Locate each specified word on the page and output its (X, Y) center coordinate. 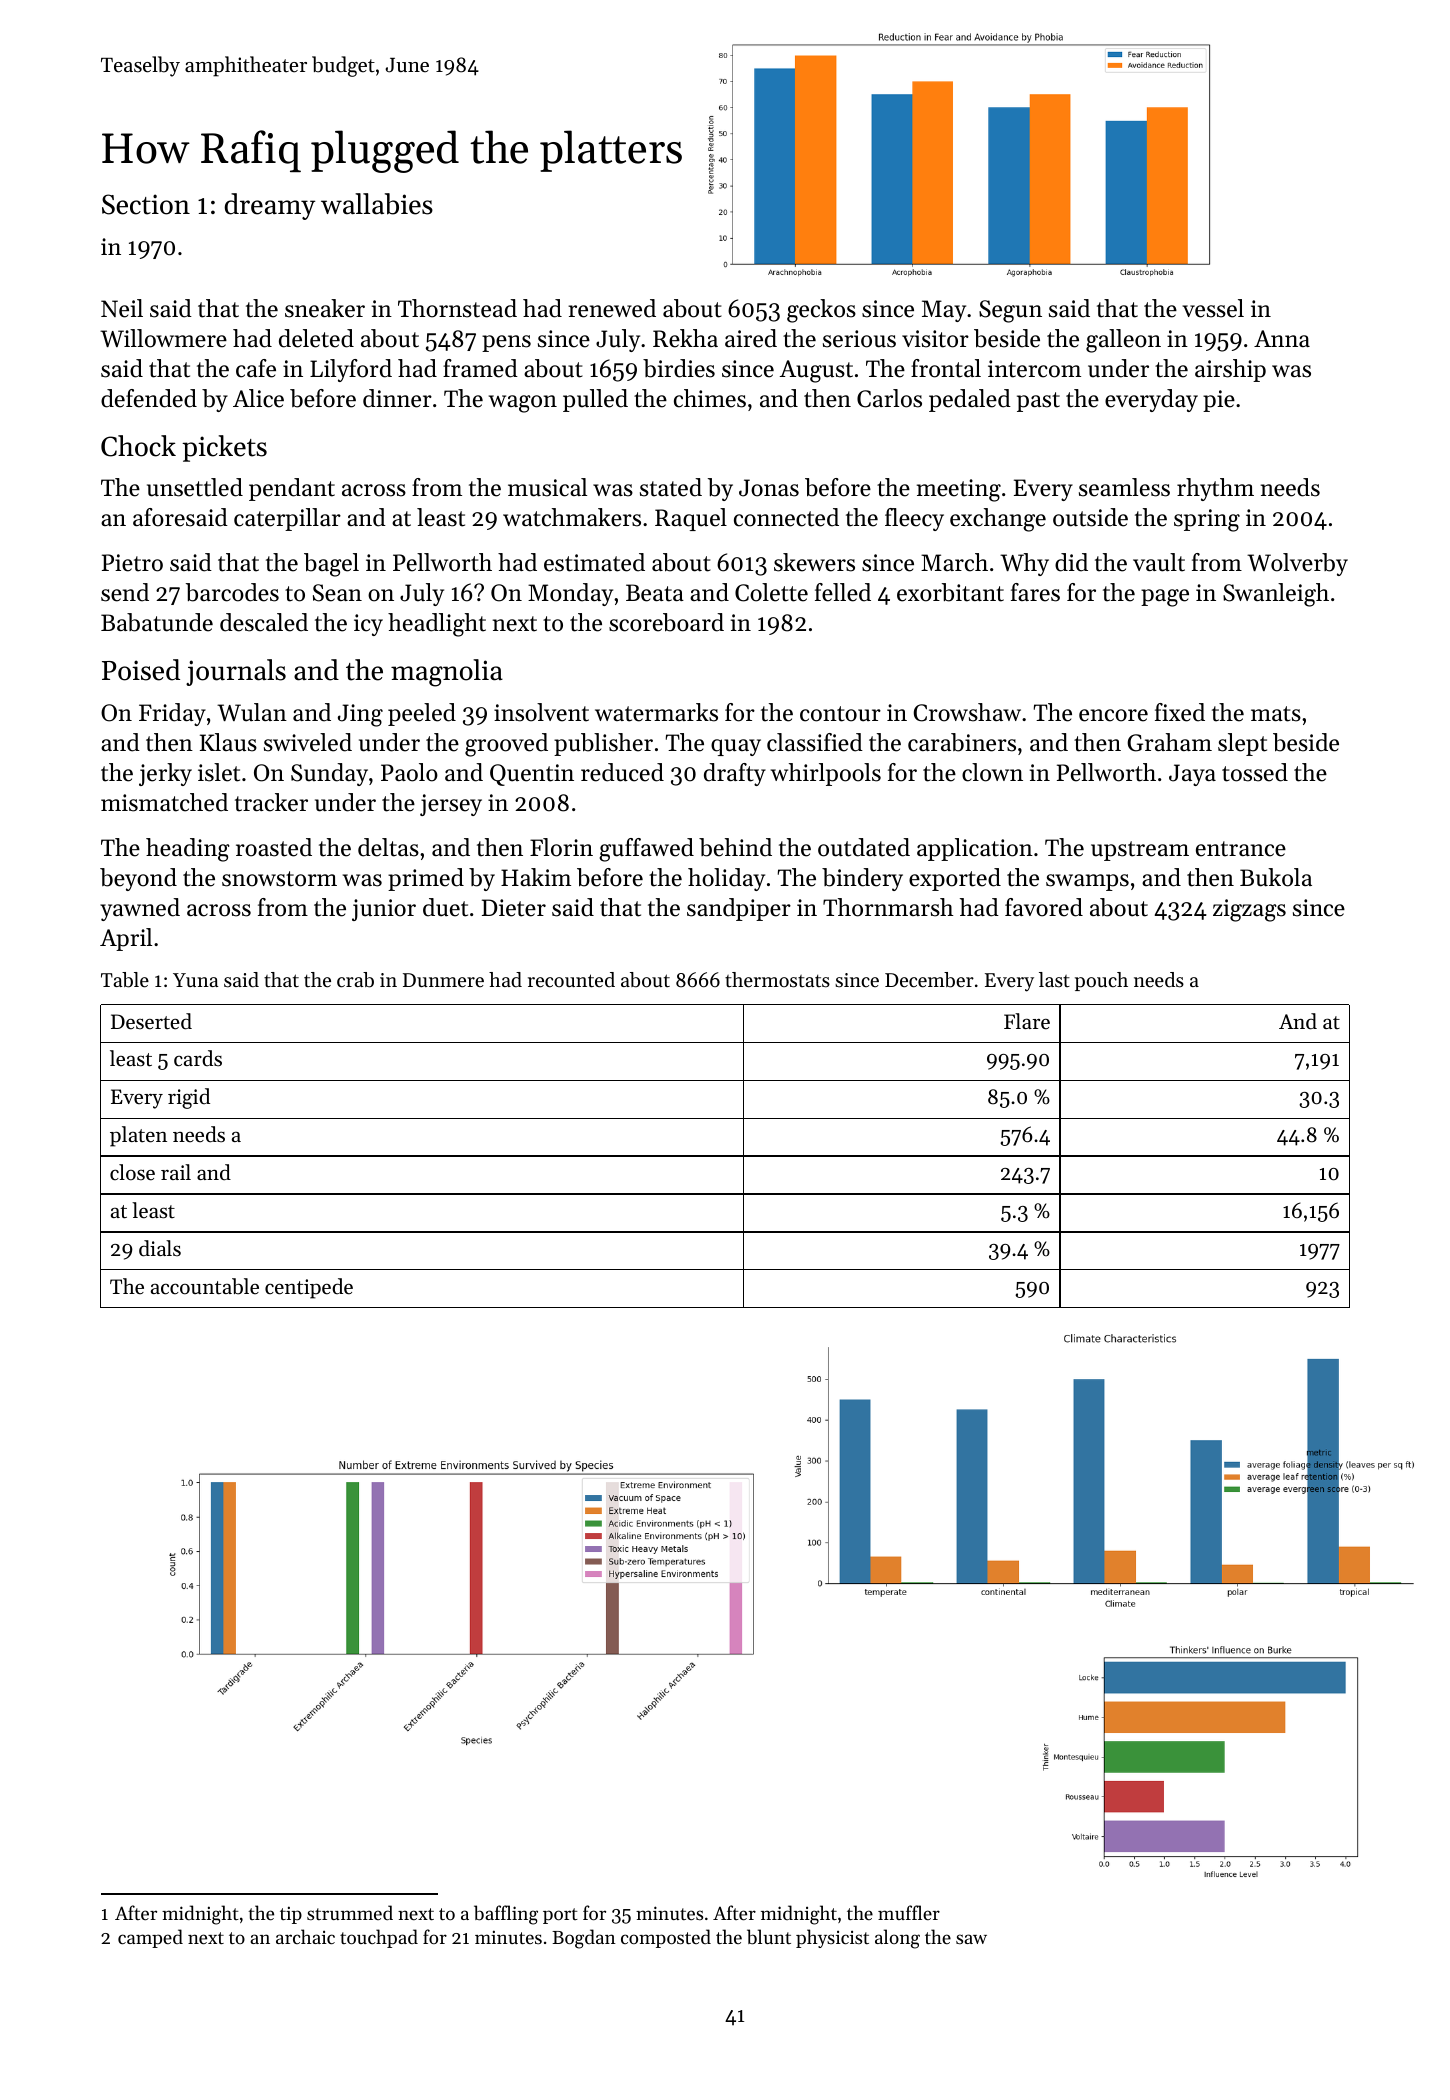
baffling (506, 1915)
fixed (1180, 712)
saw (971, 1939)
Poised (141, 670)
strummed (350, 1912)
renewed (612, 308)
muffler (909, 1912)
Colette (771, 592)
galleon (1123, 341)
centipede (309, 1288)
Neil (122, 308)
